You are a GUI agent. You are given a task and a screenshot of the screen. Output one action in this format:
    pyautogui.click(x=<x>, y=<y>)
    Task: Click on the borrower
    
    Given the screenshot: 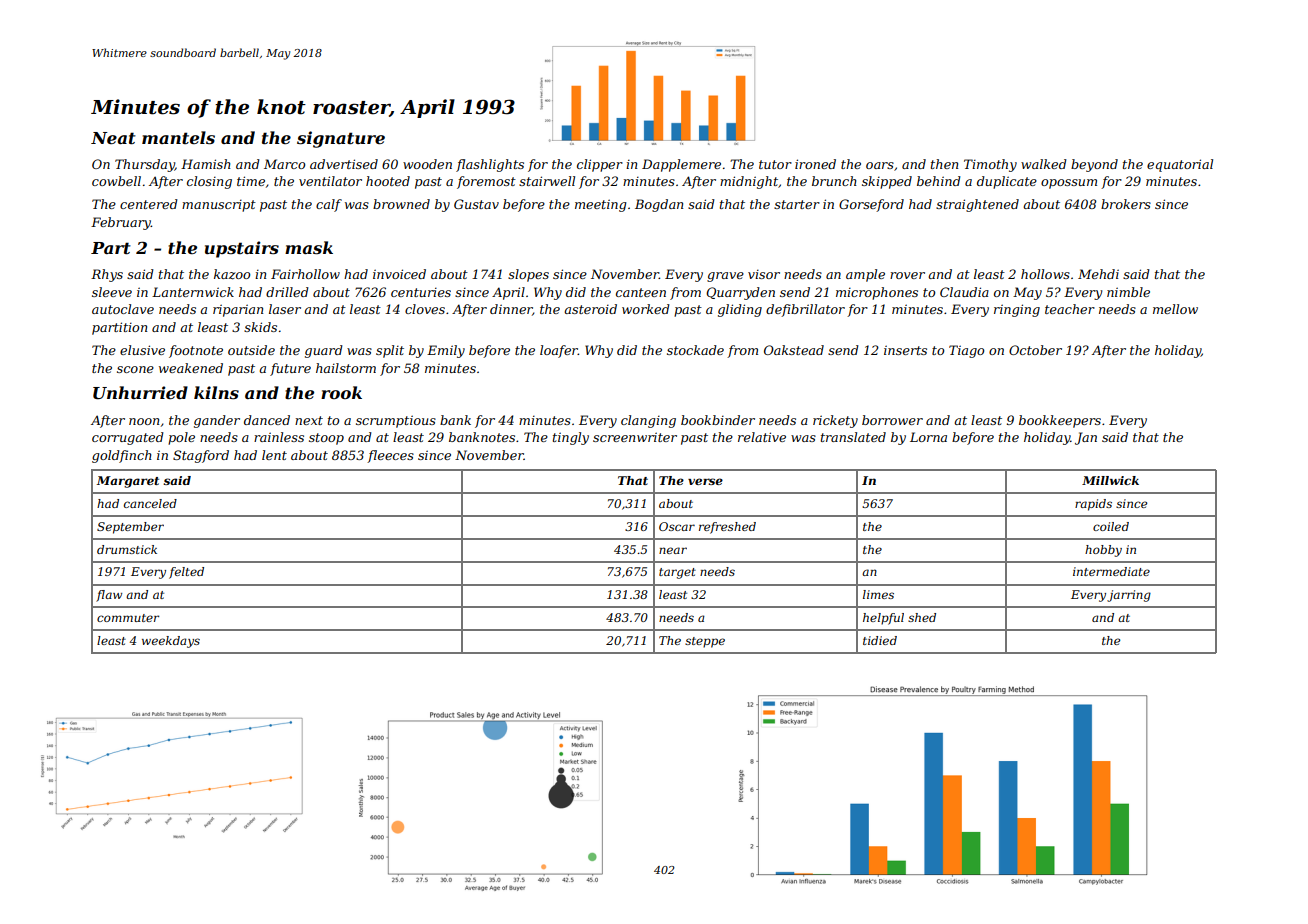 What is the action you would take?
    pyautogui.click(x=892, y=420)
